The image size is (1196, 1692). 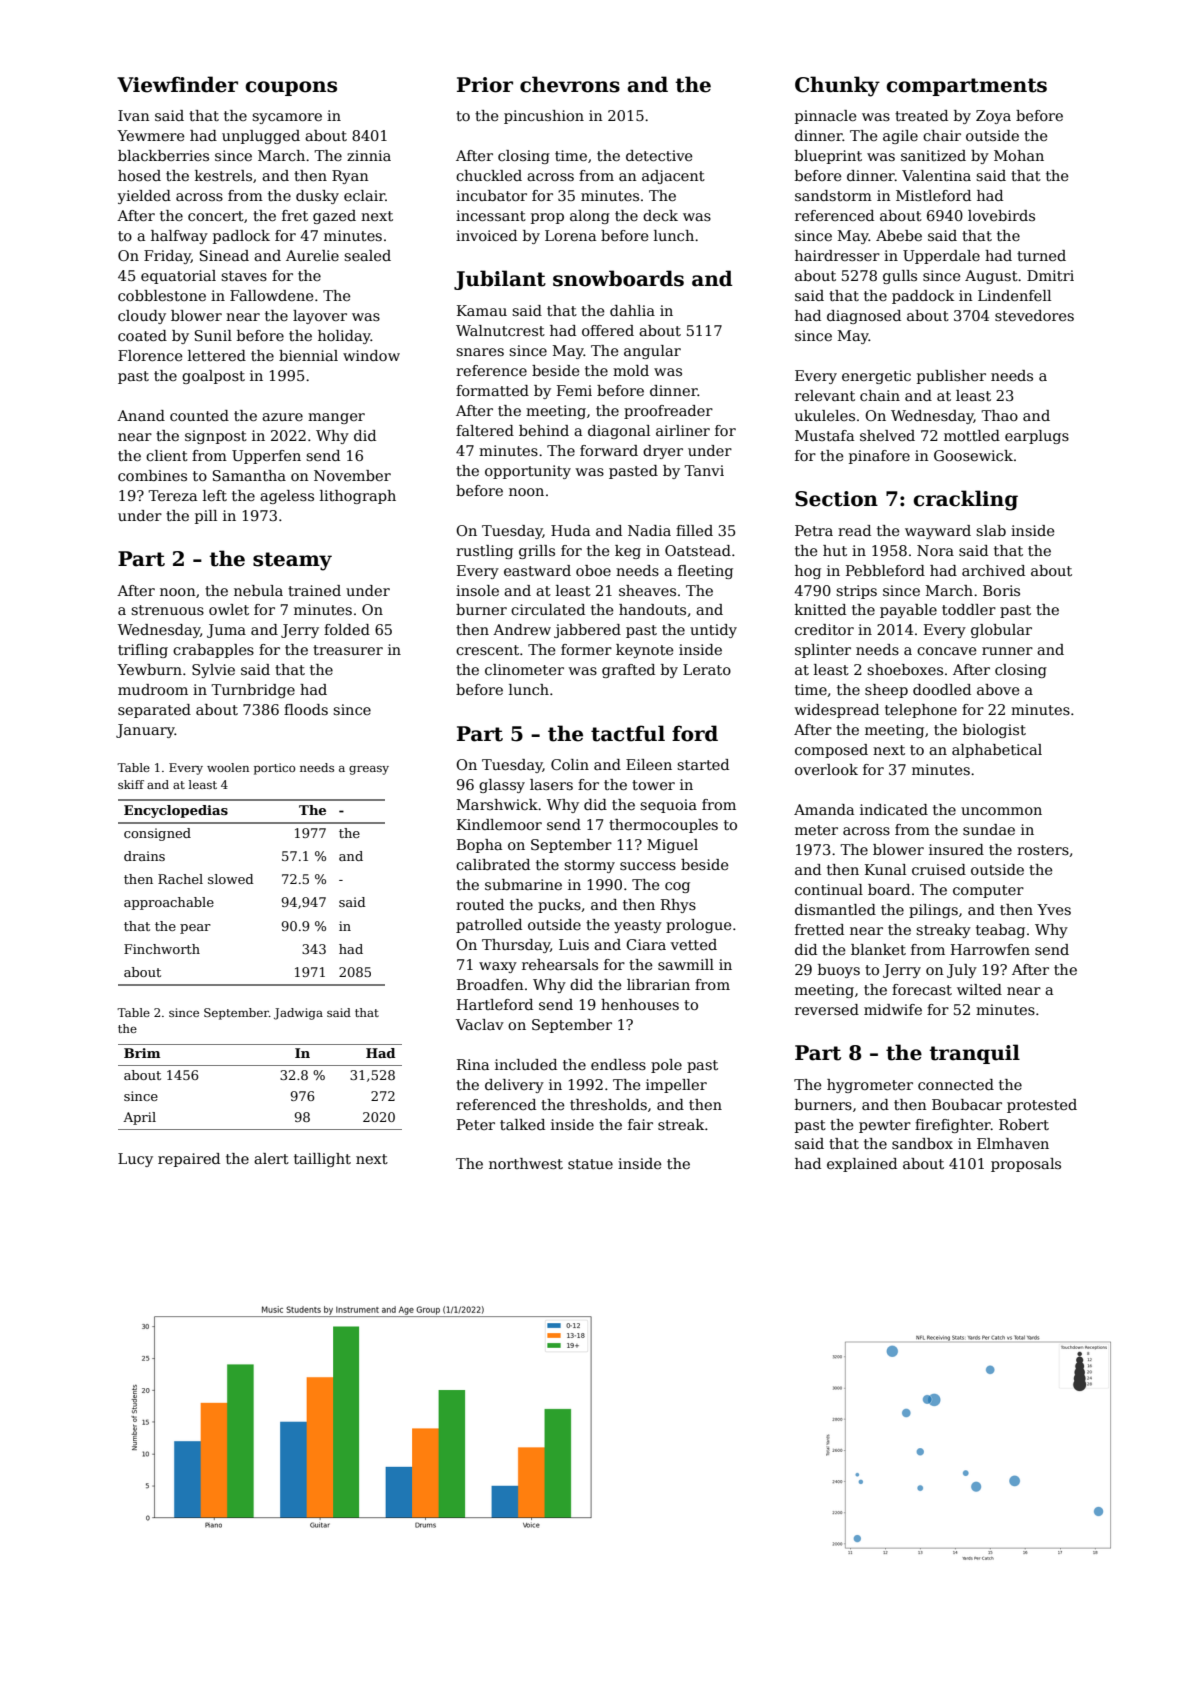 I want to click on detective, so click(x=659, y=155).
